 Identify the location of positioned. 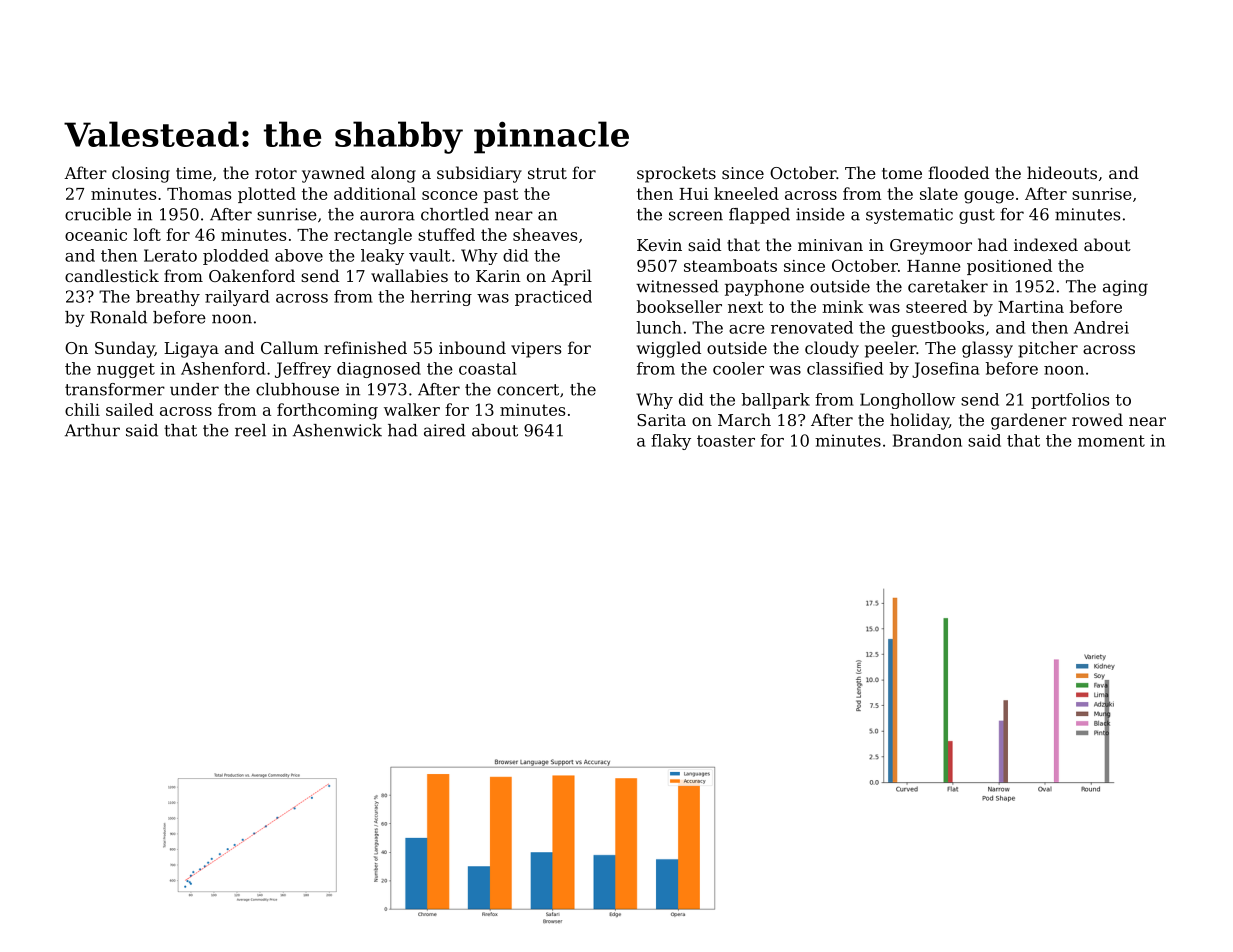
(1009, 267).
